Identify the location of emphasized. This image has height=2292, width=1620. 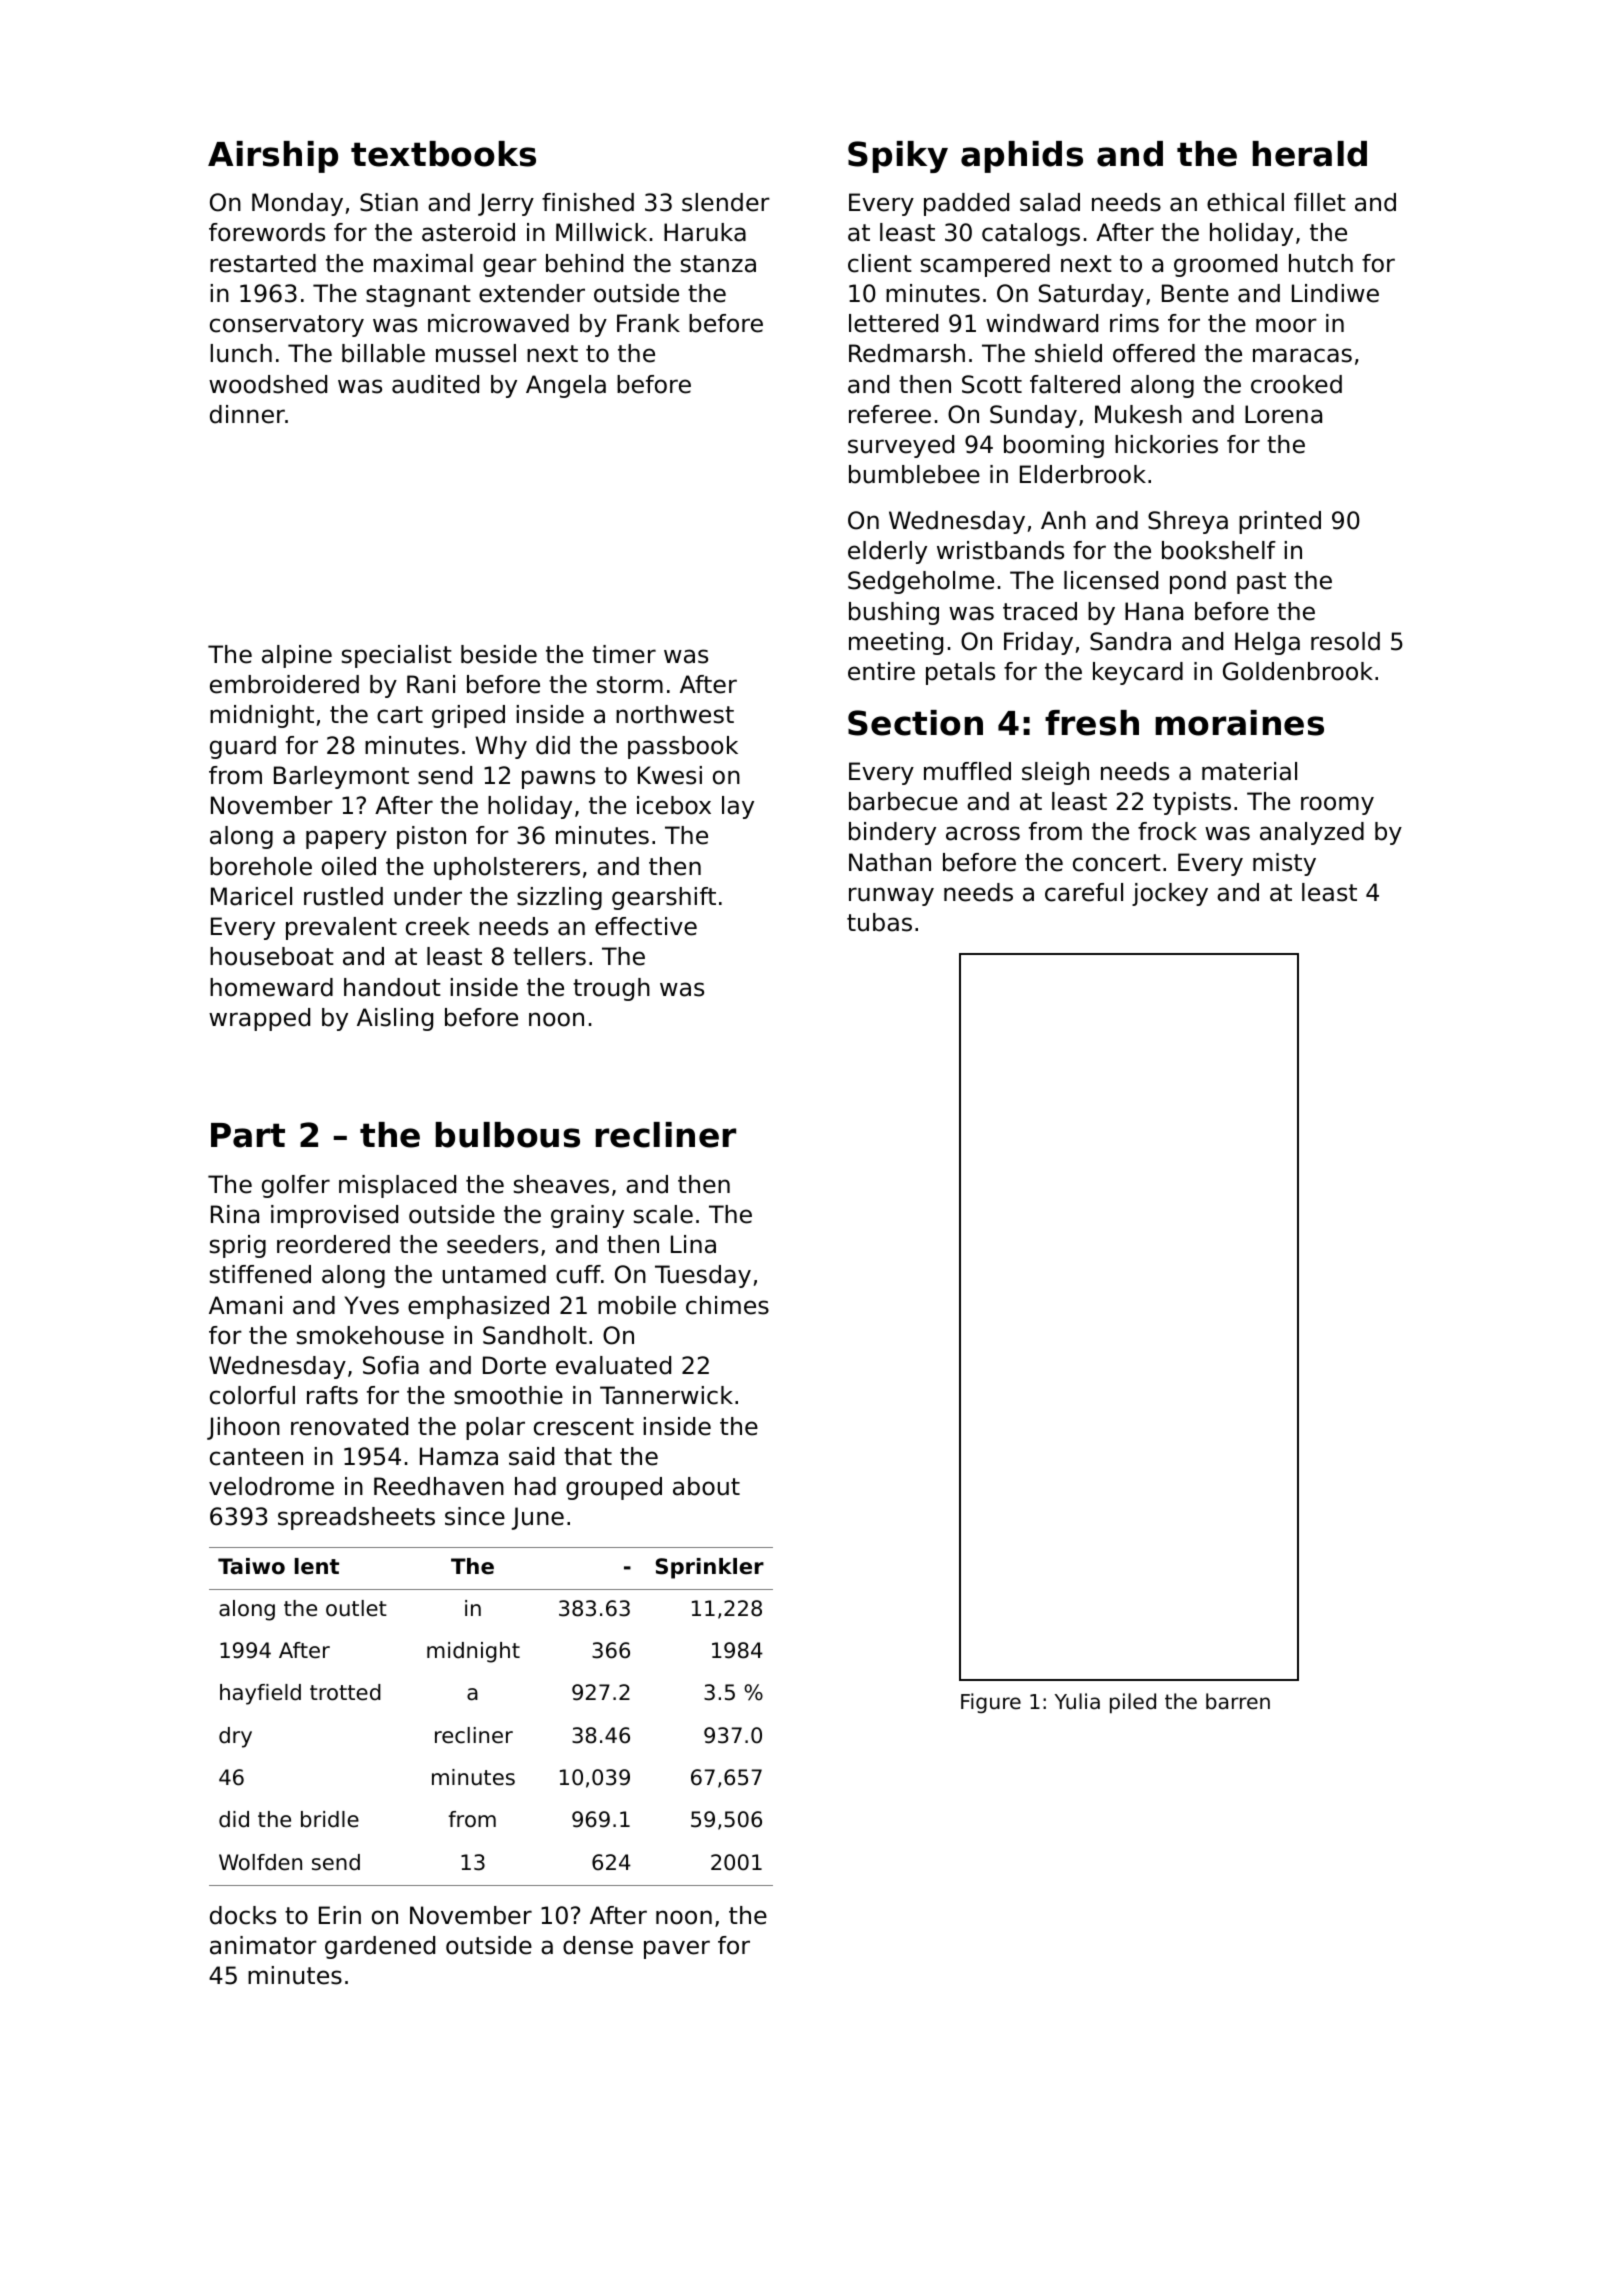
(478, 1307).
